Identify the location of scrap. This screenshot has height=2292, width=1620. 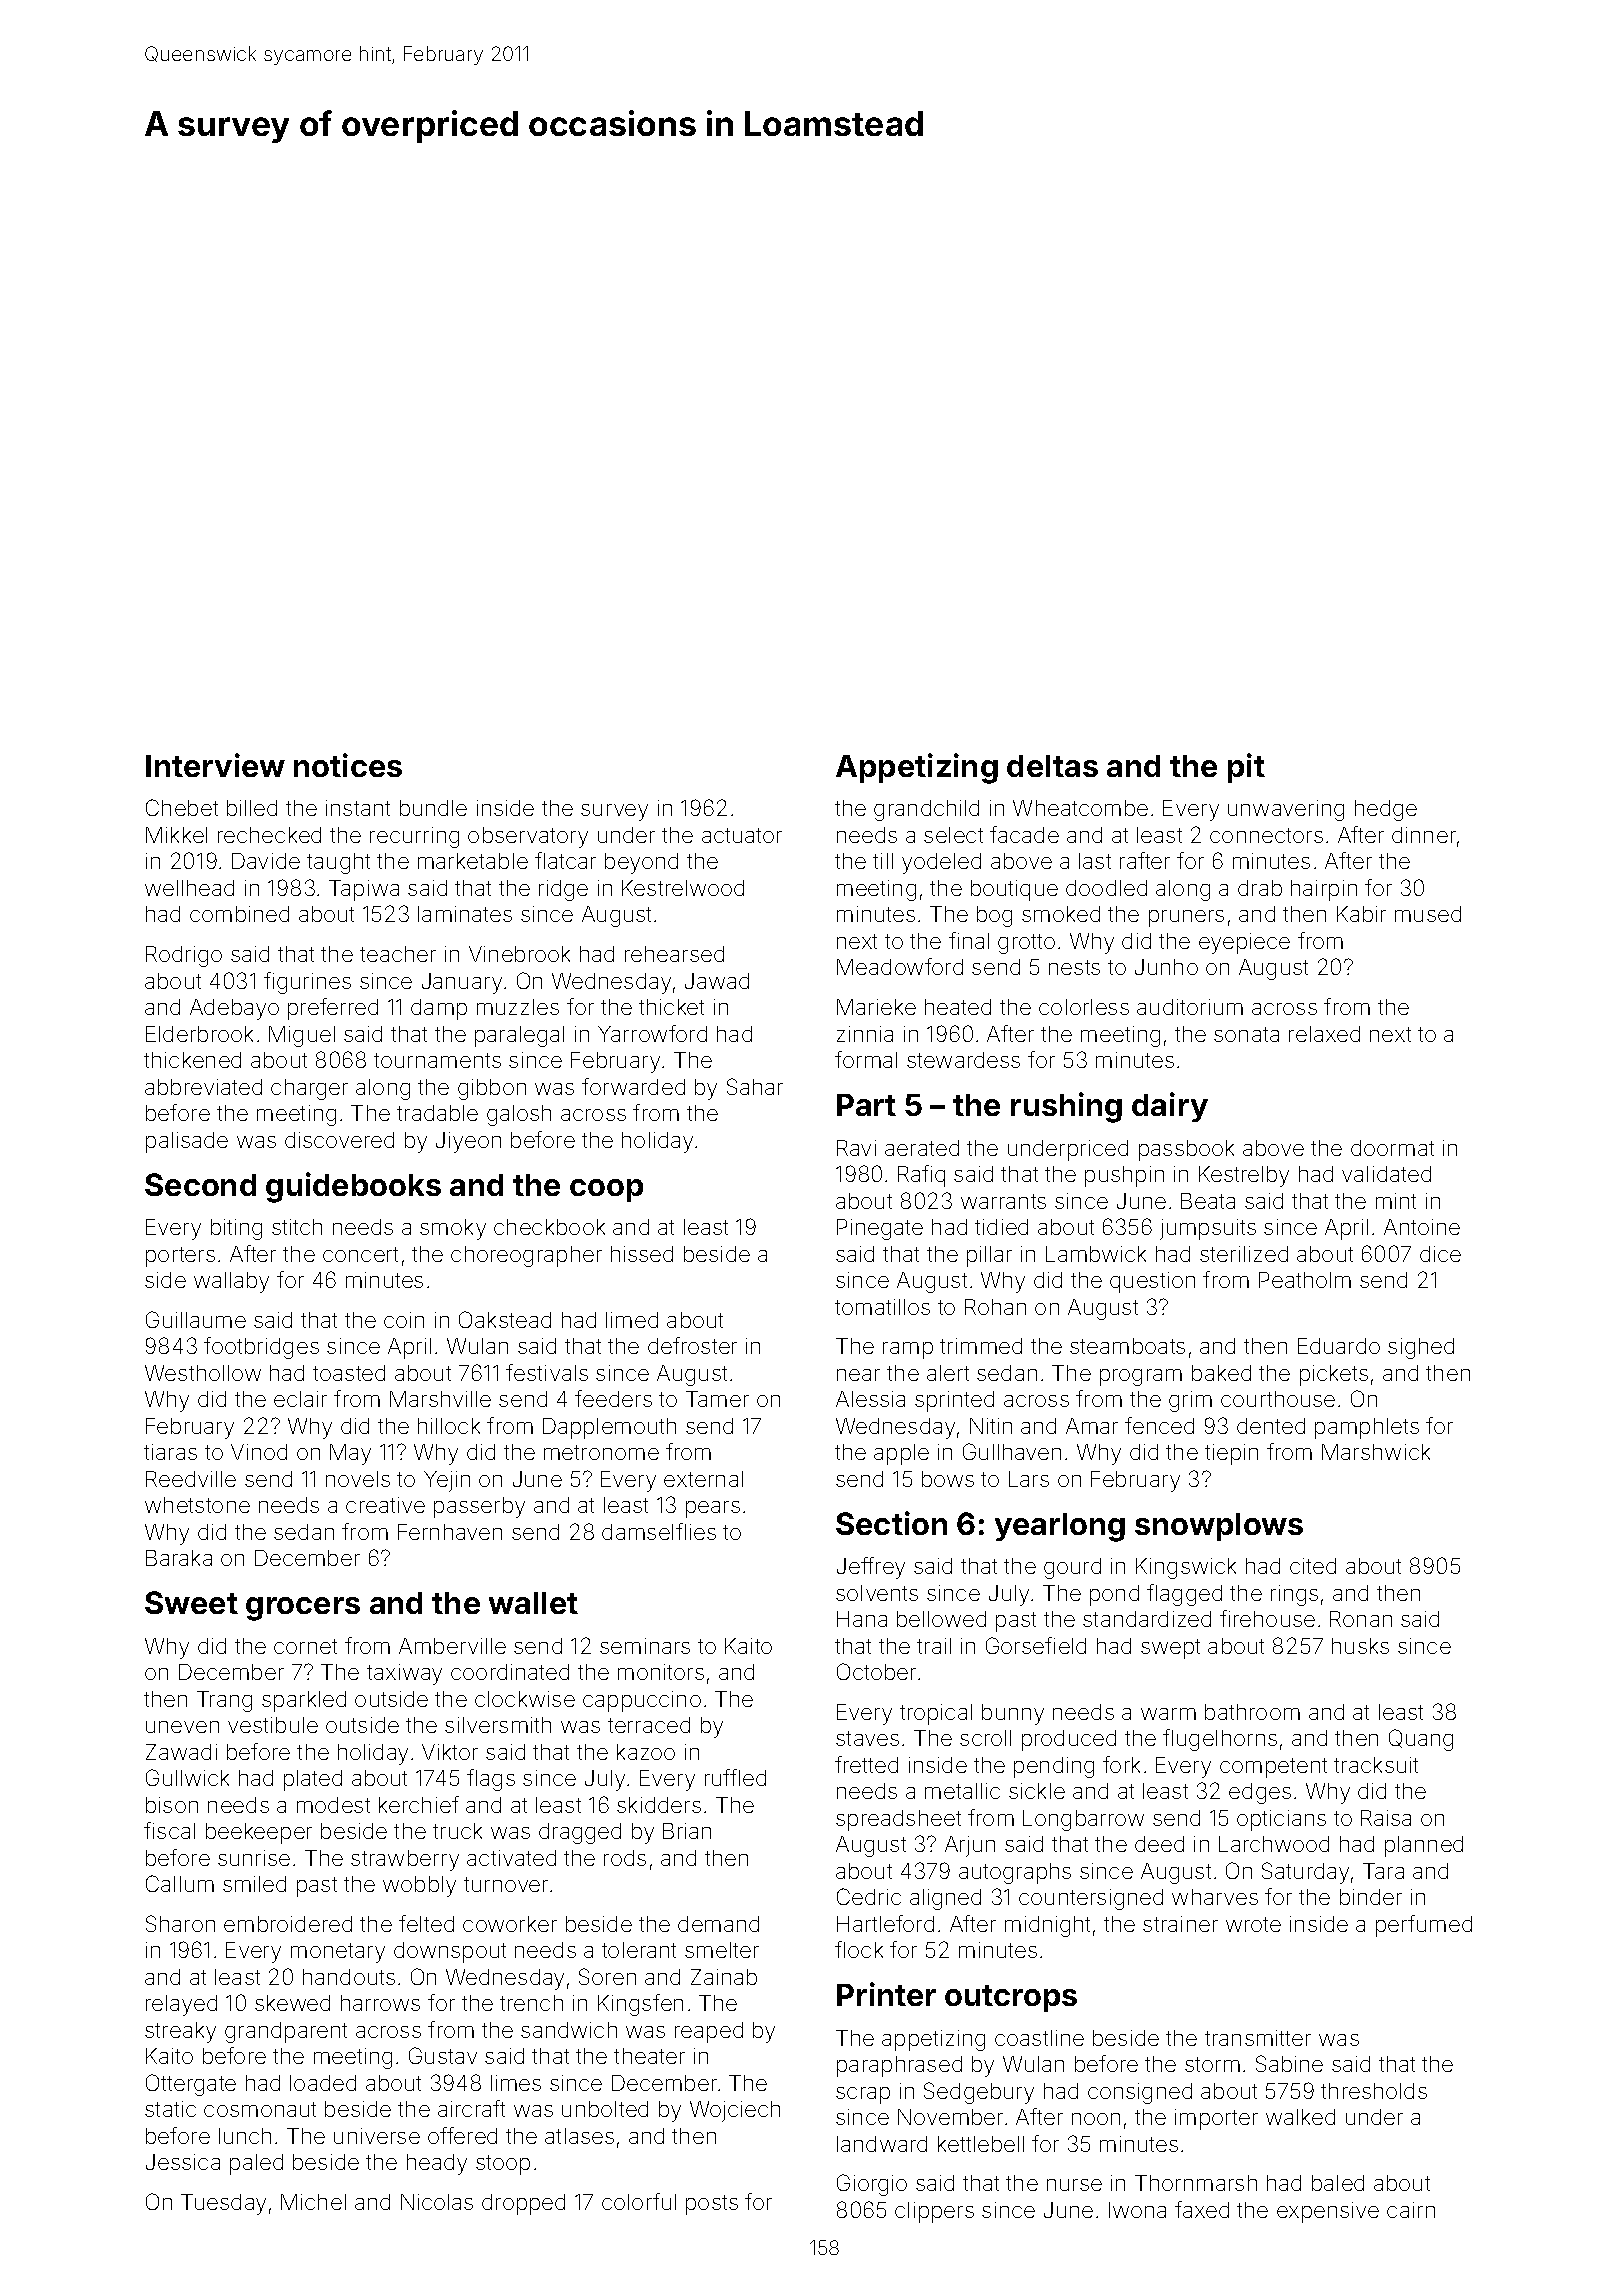
(863, 2095).
